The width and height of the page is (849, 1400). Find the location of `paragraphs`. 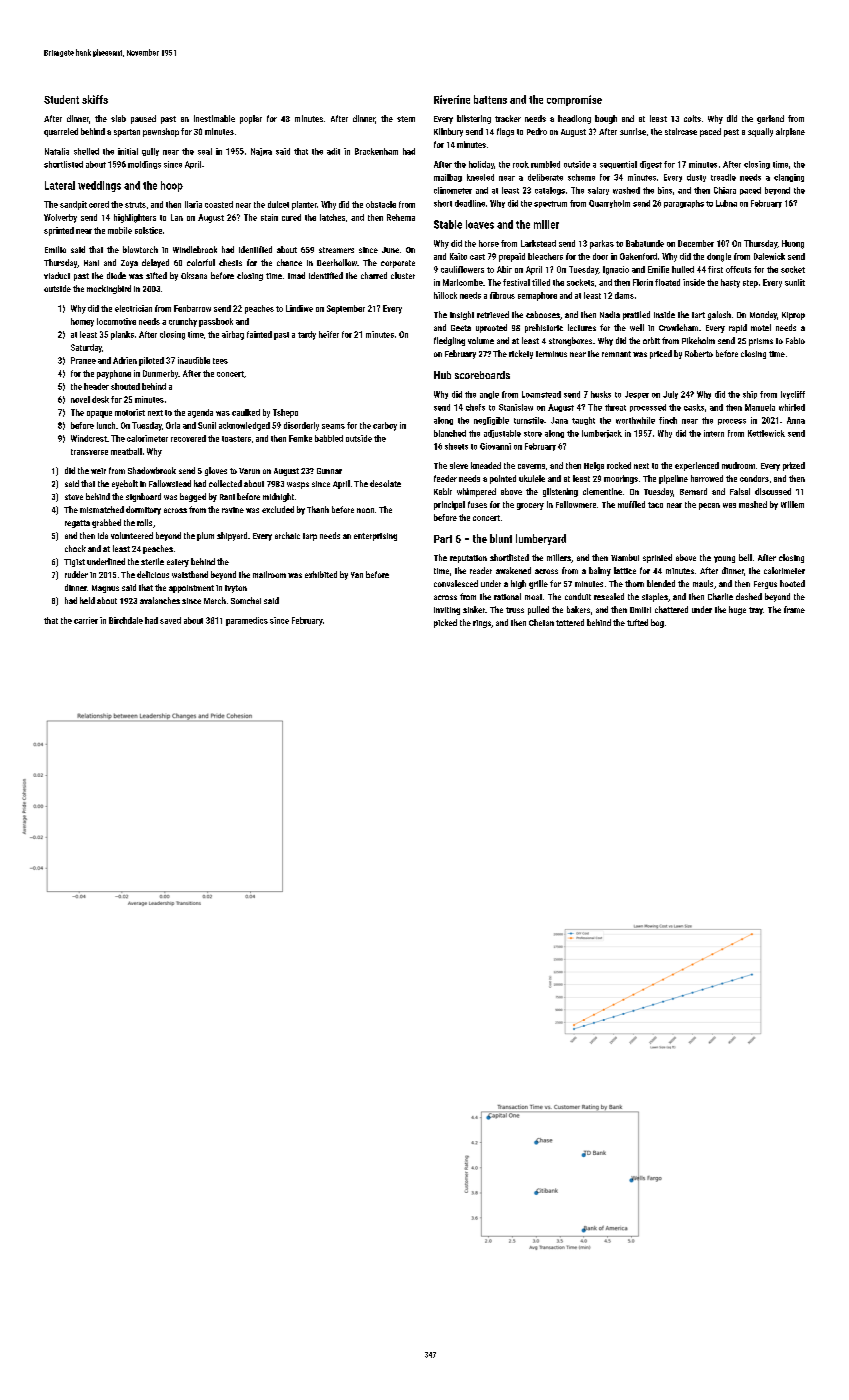

paragraphs is located at coordinates (684, 204).
